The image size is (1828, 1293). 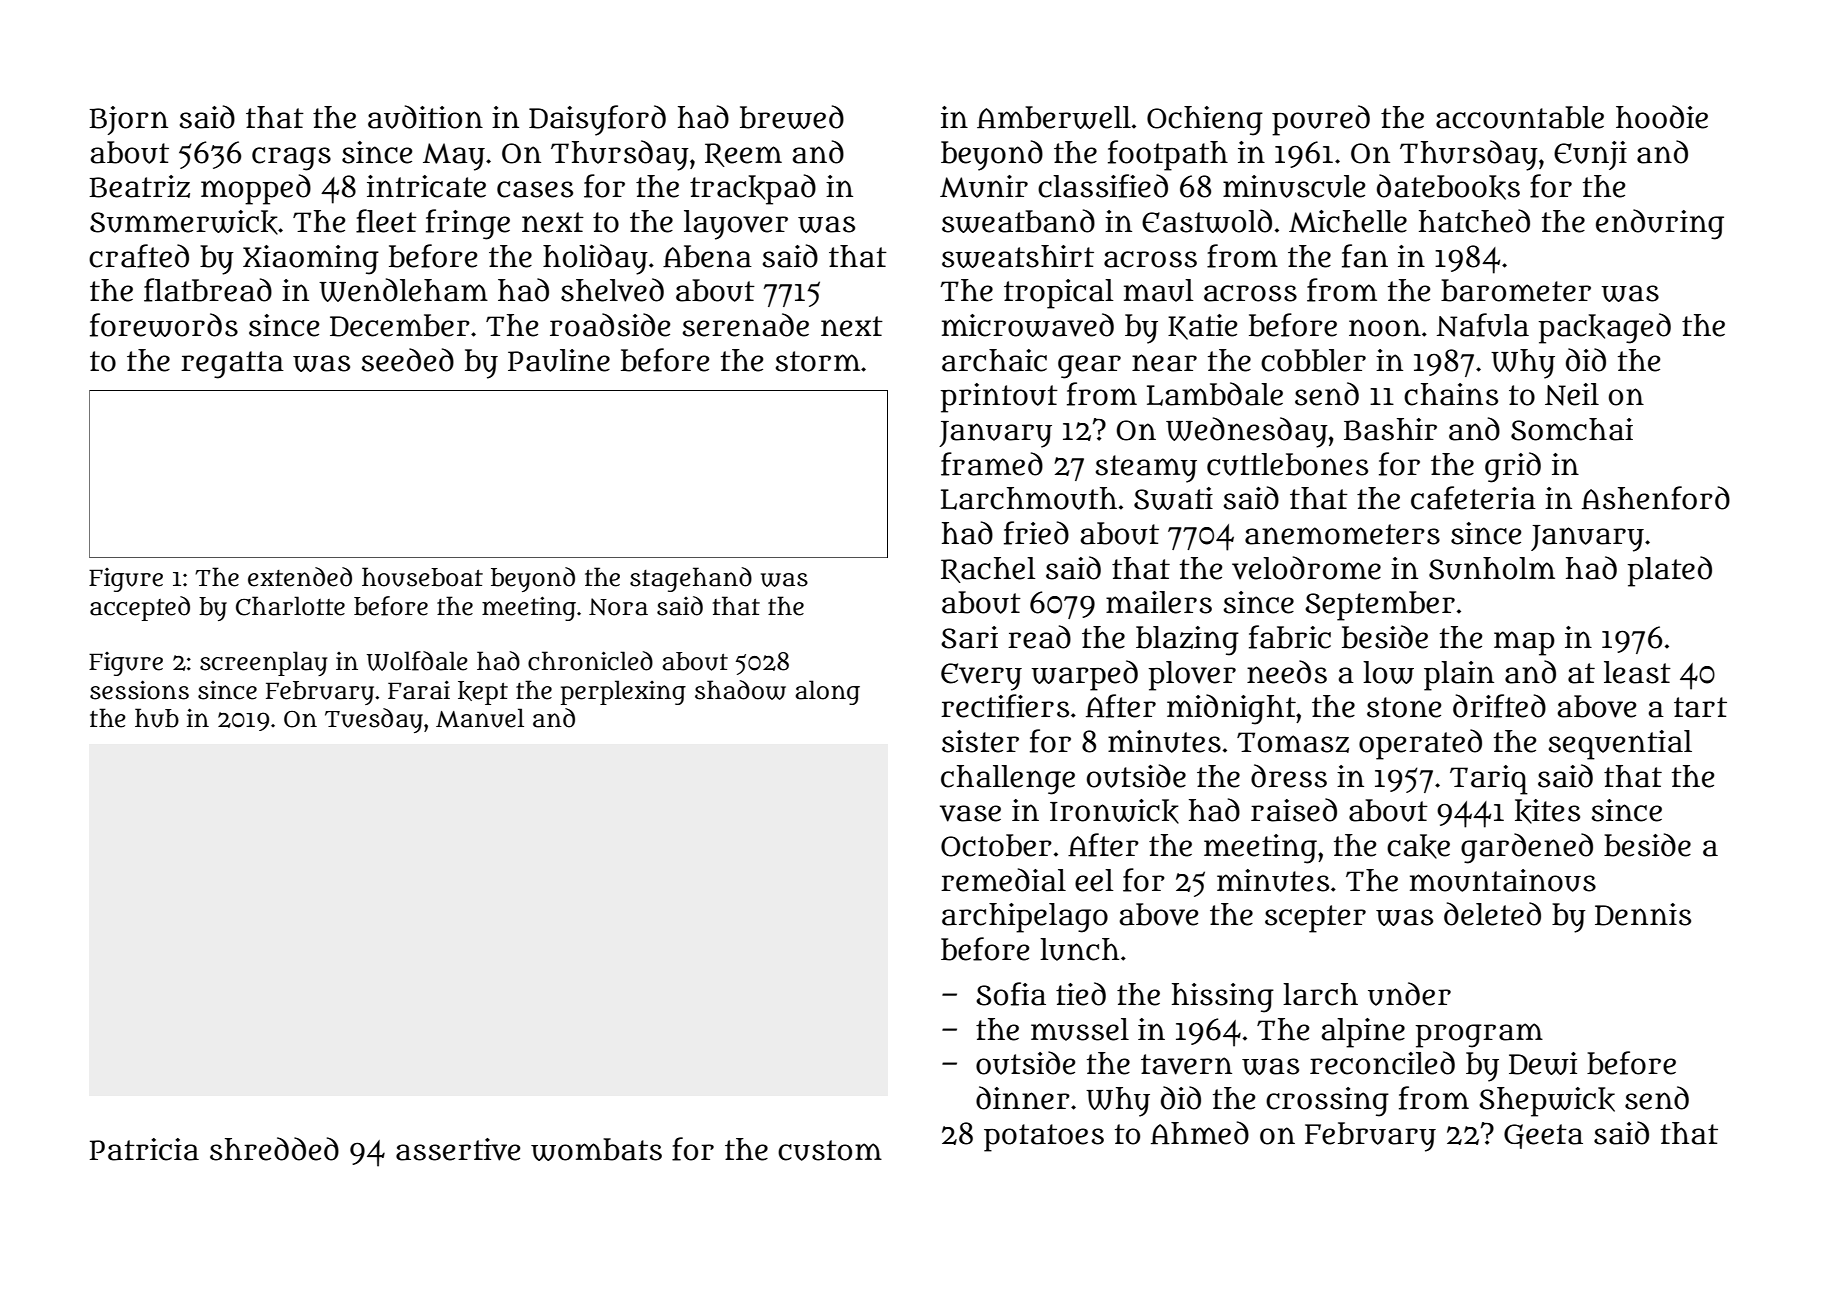 I want to click on vase, so click(x=970, y=813).
